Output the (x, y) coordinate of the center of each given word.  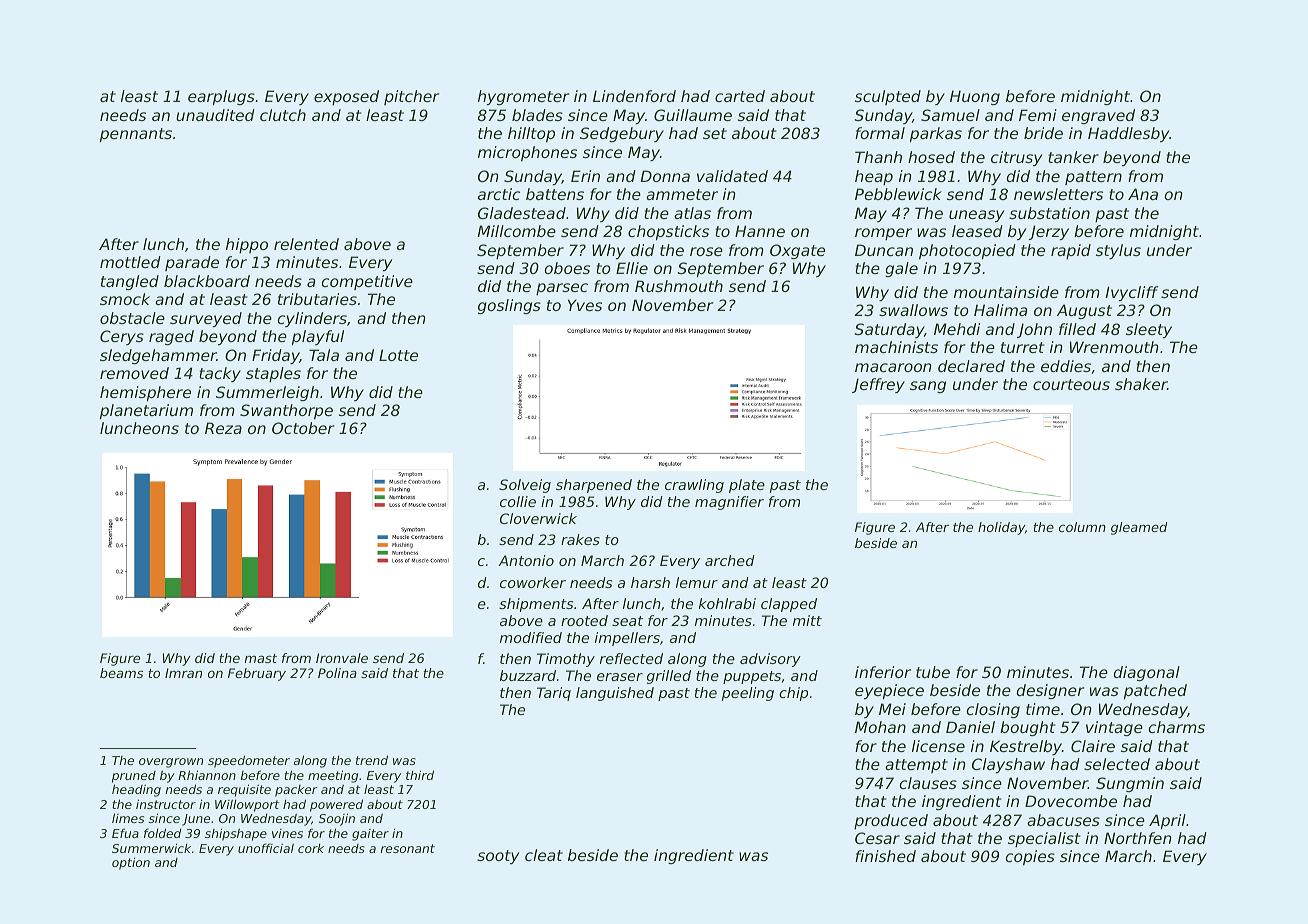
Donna (665, 176)
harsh (650, 582)
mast (261, 658)
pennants (136, 135)
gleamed (1139, 528)
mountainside (1006, 292)
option (131, 863)
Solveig (525, 486)
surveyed (206, 319)
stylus (1118, 251)
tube (933, 672)
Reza (223, 428)
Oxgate (797, 251)
